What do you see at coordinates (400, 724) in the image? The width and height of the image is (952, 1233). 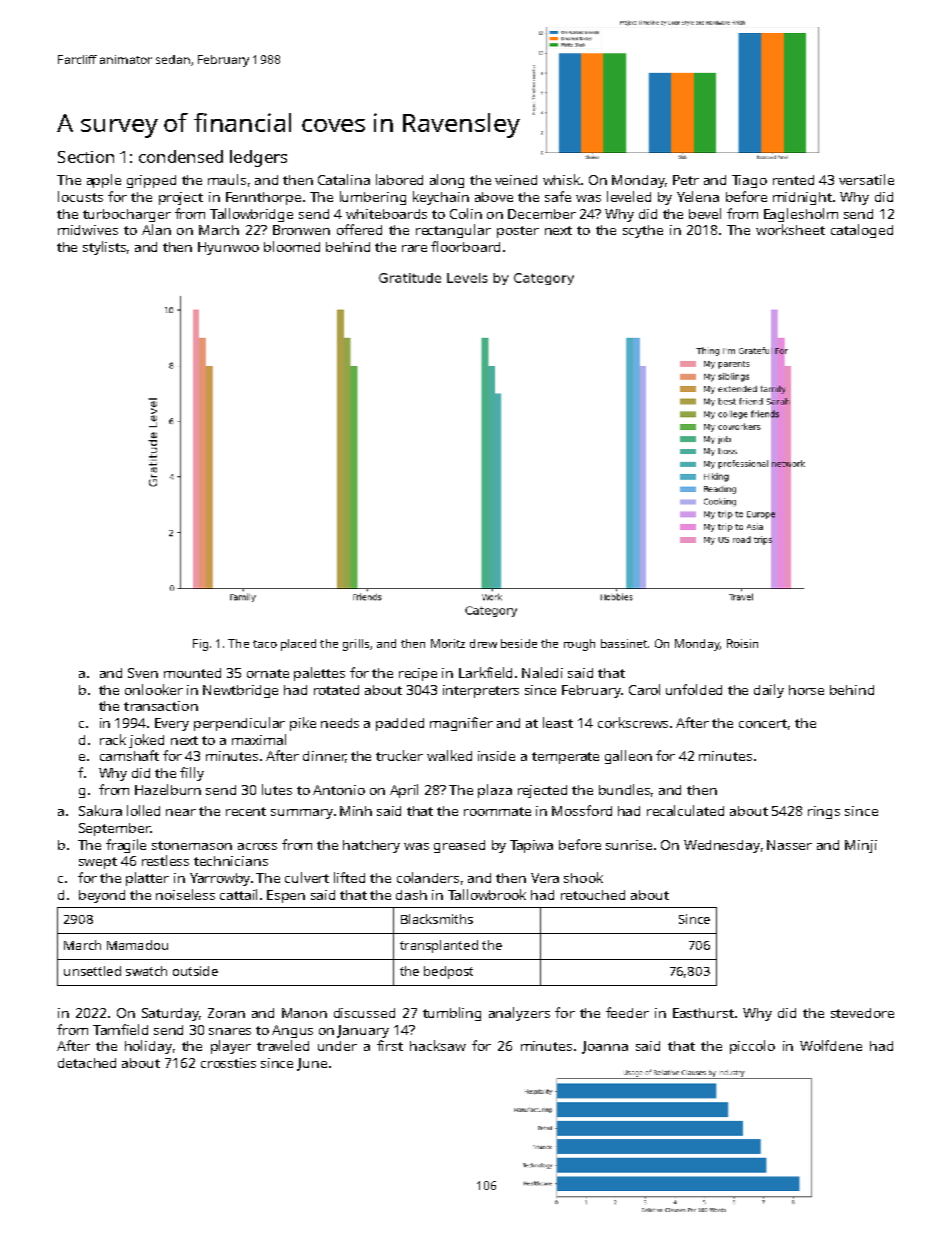 I see `padded` at bounding box center [400, 724].
